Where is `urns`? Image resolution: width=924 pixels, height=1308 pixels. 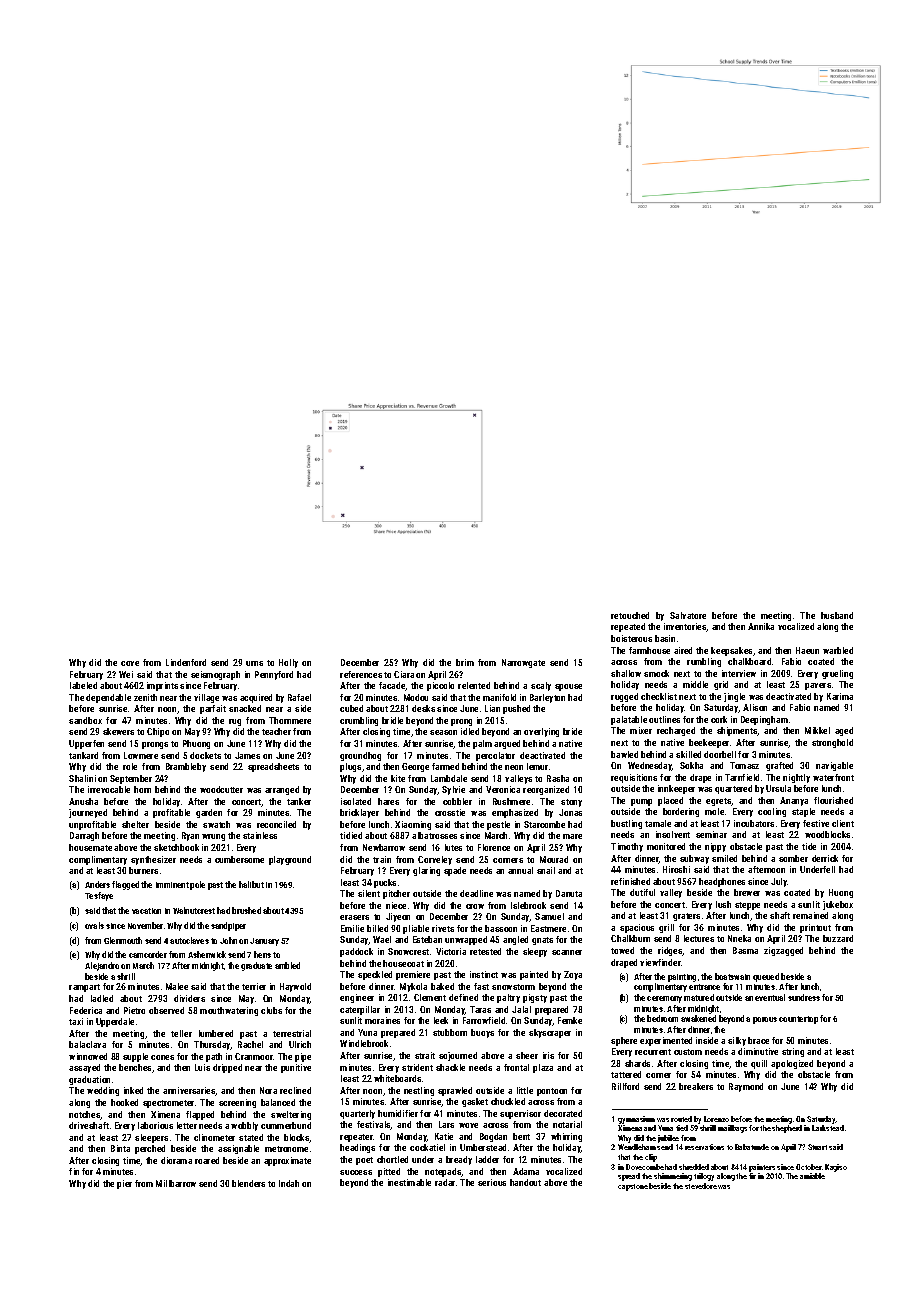 urns is located at coordinates (254, 663).
